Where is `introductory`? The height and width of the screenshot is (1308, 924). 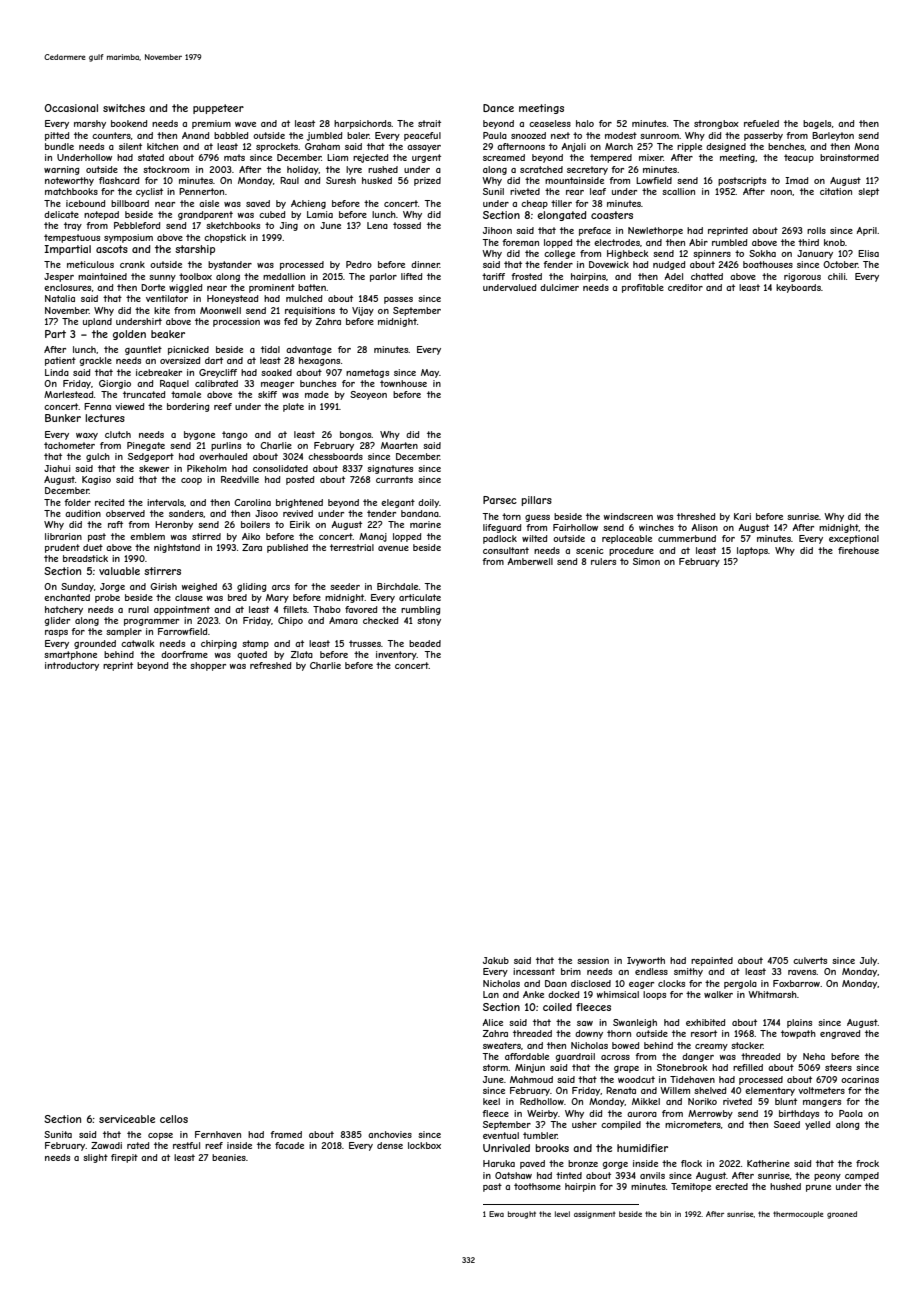
introductory is located at coordinates (72, 666).
